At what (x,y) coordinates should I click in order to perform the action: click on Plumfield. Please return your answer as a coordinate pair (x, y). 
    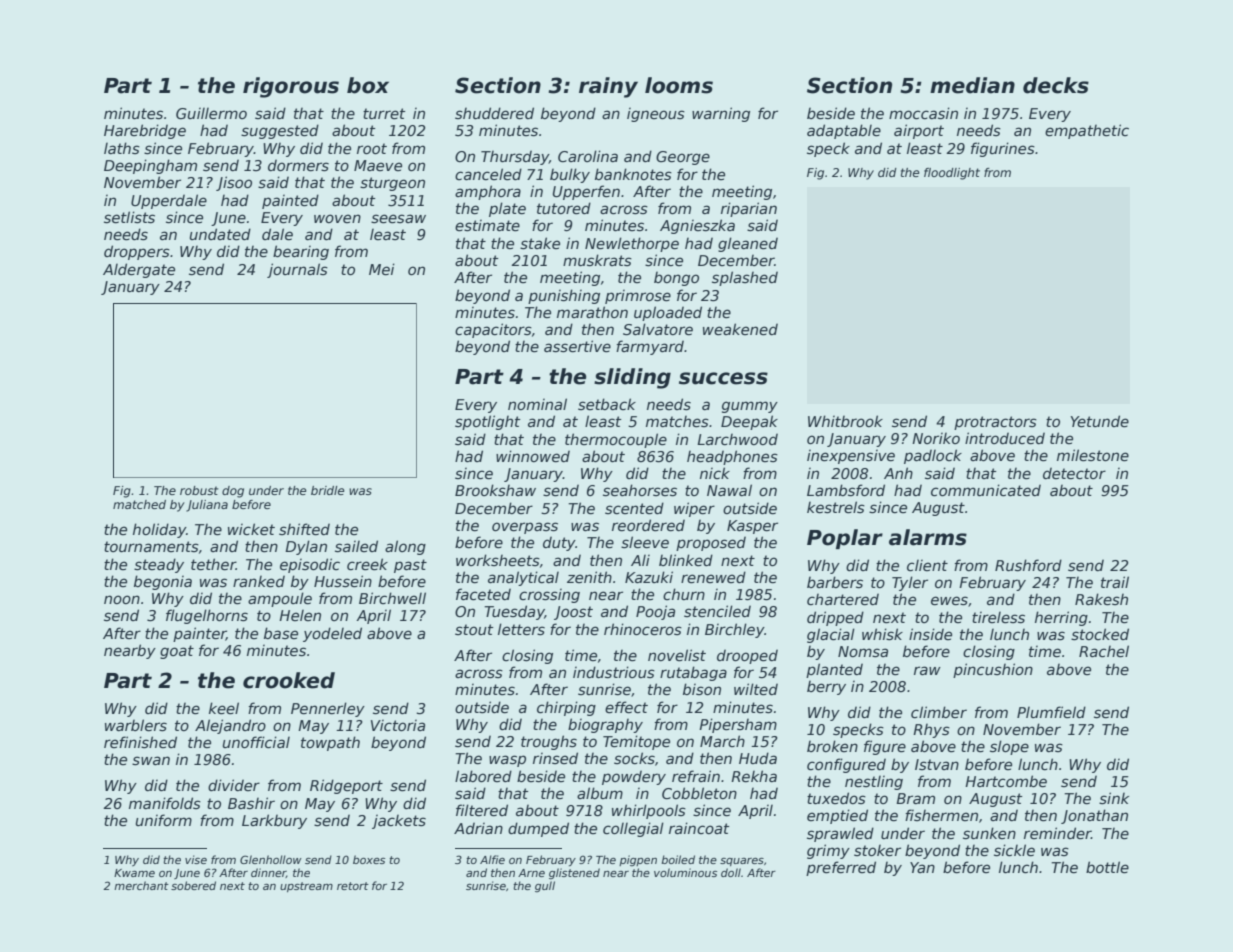
    Looking at the image, I should click on (1051, 712).
